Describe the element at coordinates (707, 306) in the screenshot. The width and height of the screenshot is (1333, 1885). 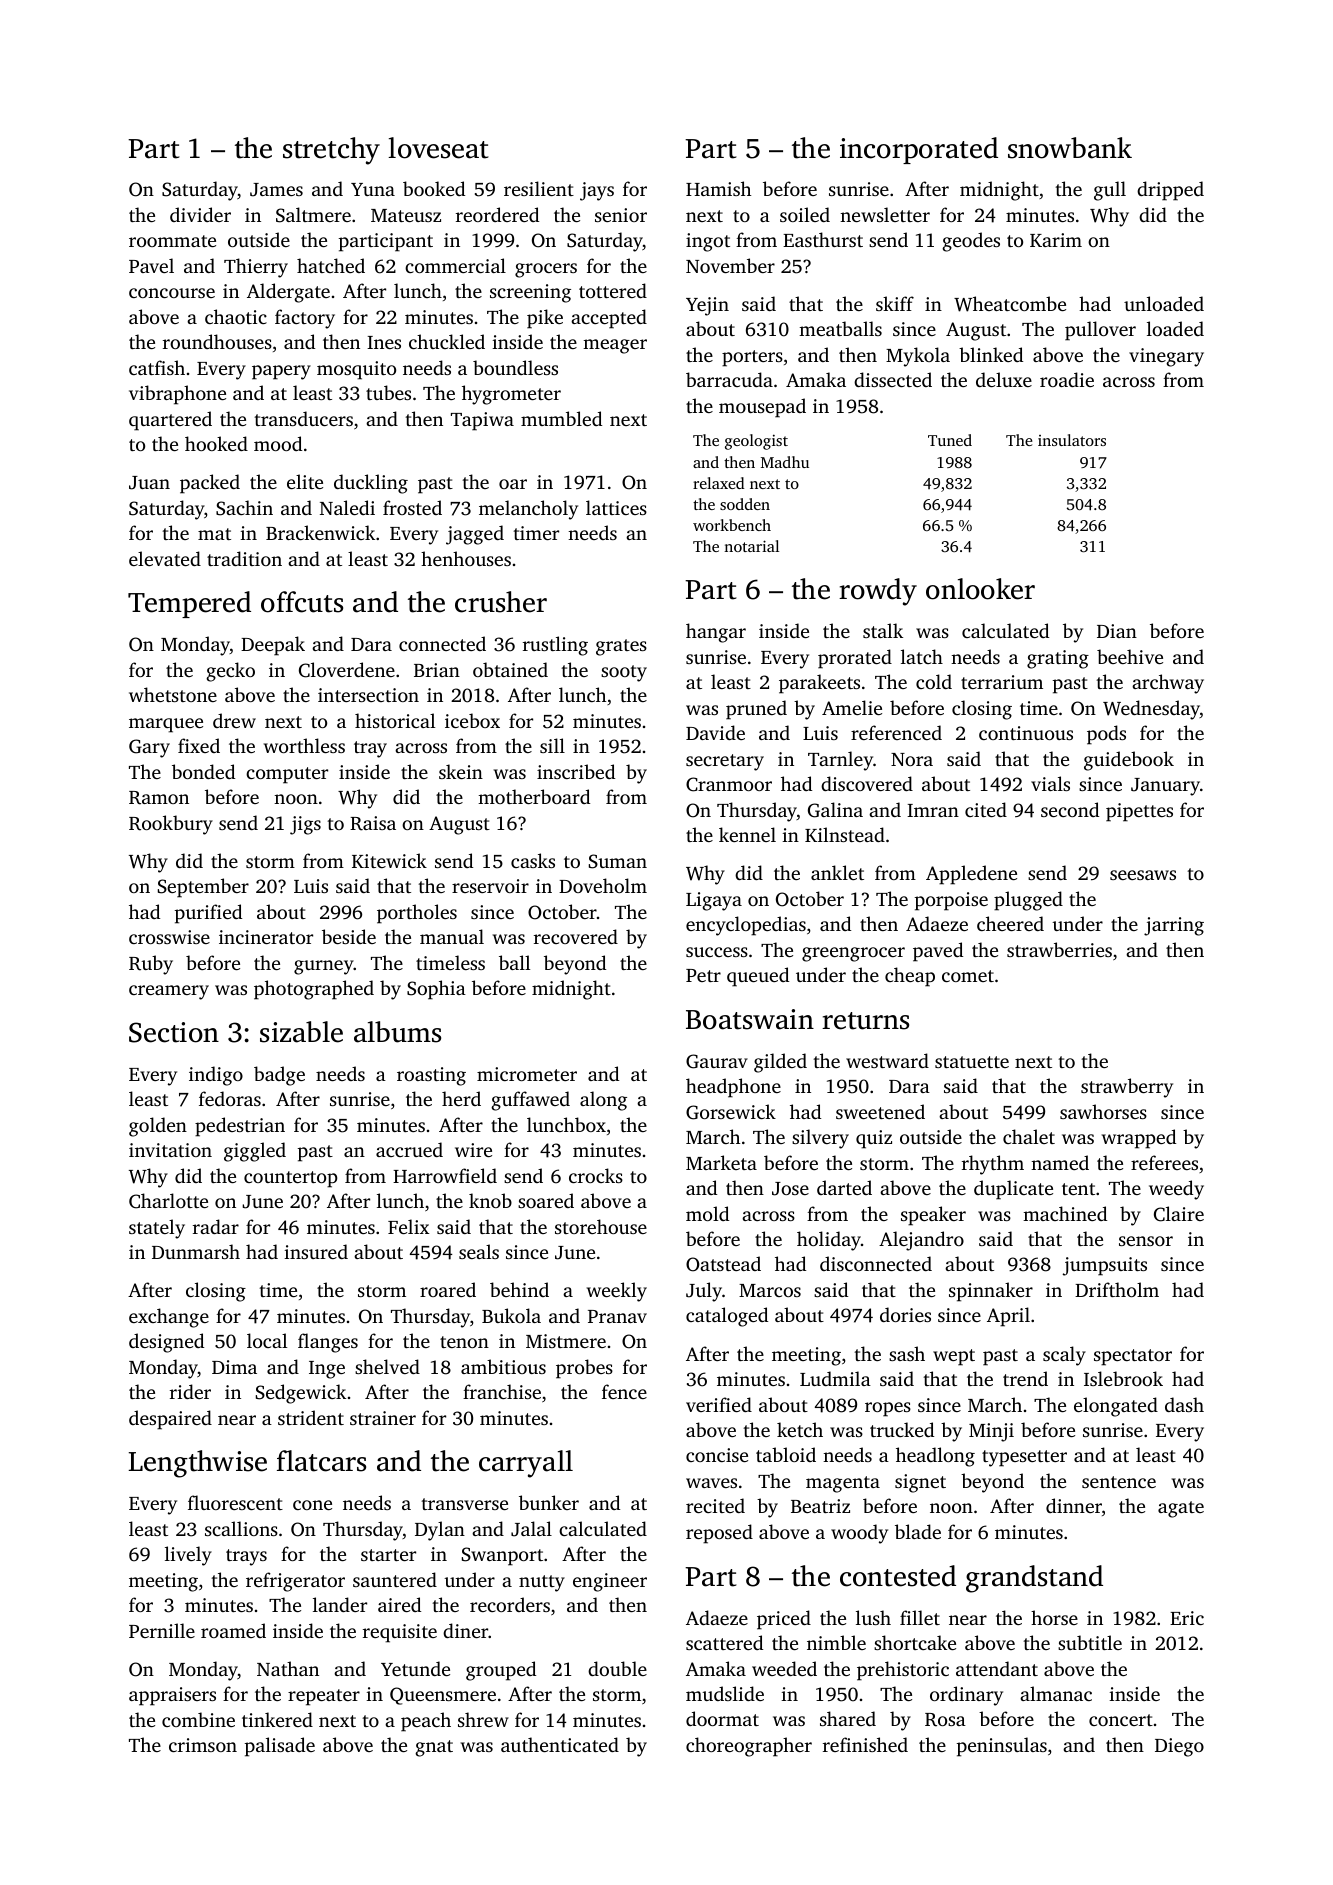
I see `Yejin` at that location.
